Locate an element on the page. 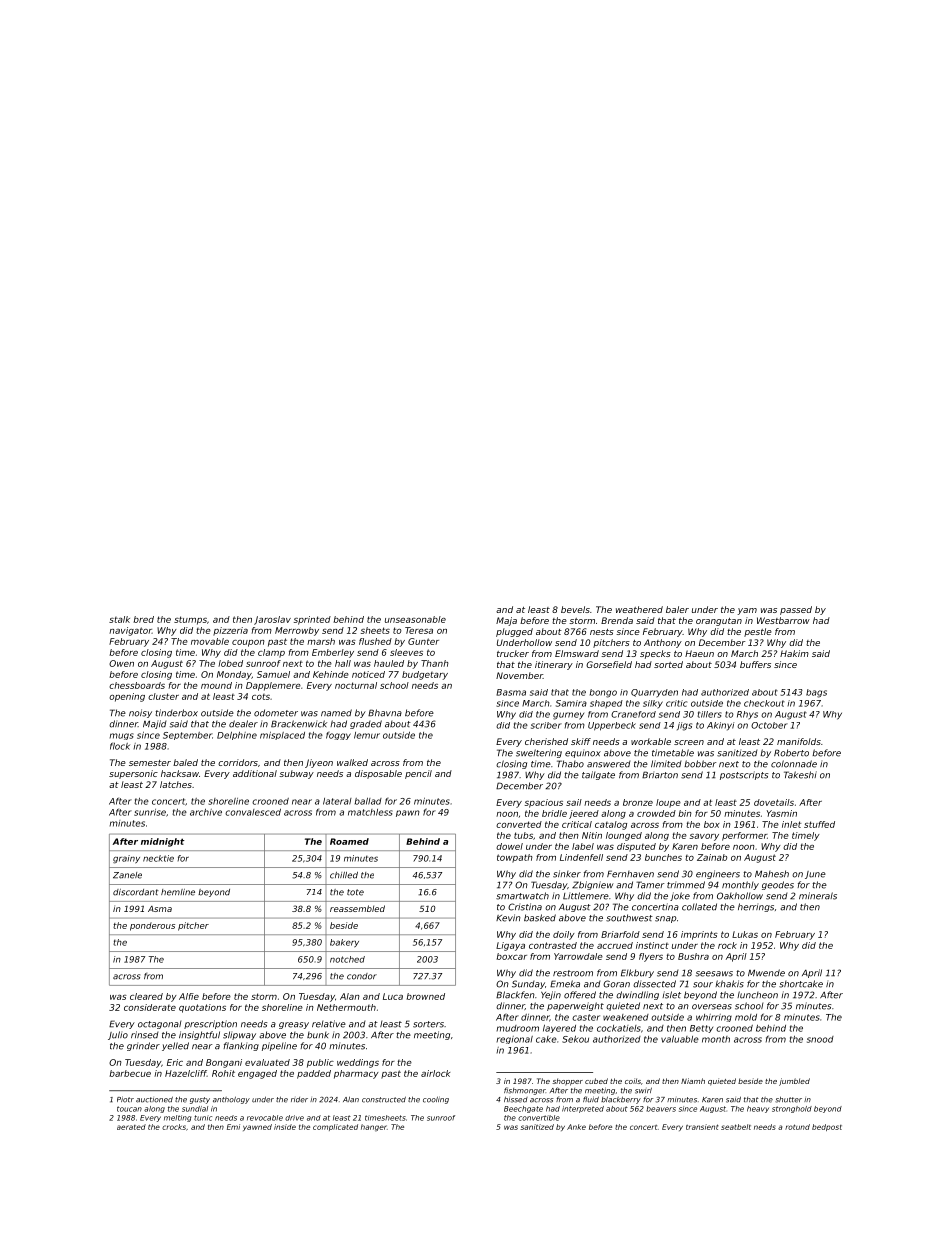 This document has height=1233, width=952. flyers is located at coordinates (651, 957).
